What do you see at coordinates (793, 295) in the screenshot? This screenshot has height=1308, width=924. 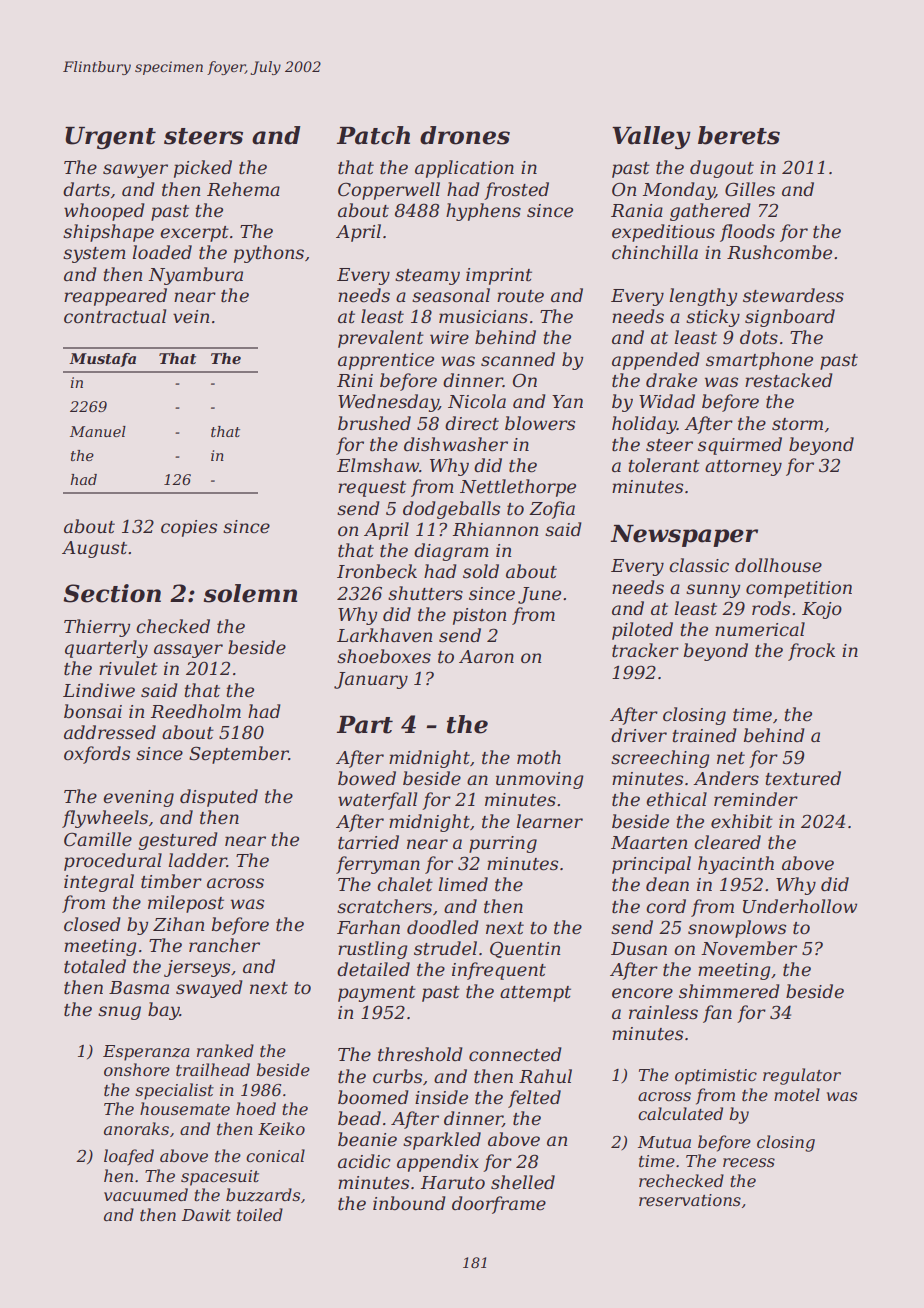 I see `stewardess` at bounding box center [793, 295].
